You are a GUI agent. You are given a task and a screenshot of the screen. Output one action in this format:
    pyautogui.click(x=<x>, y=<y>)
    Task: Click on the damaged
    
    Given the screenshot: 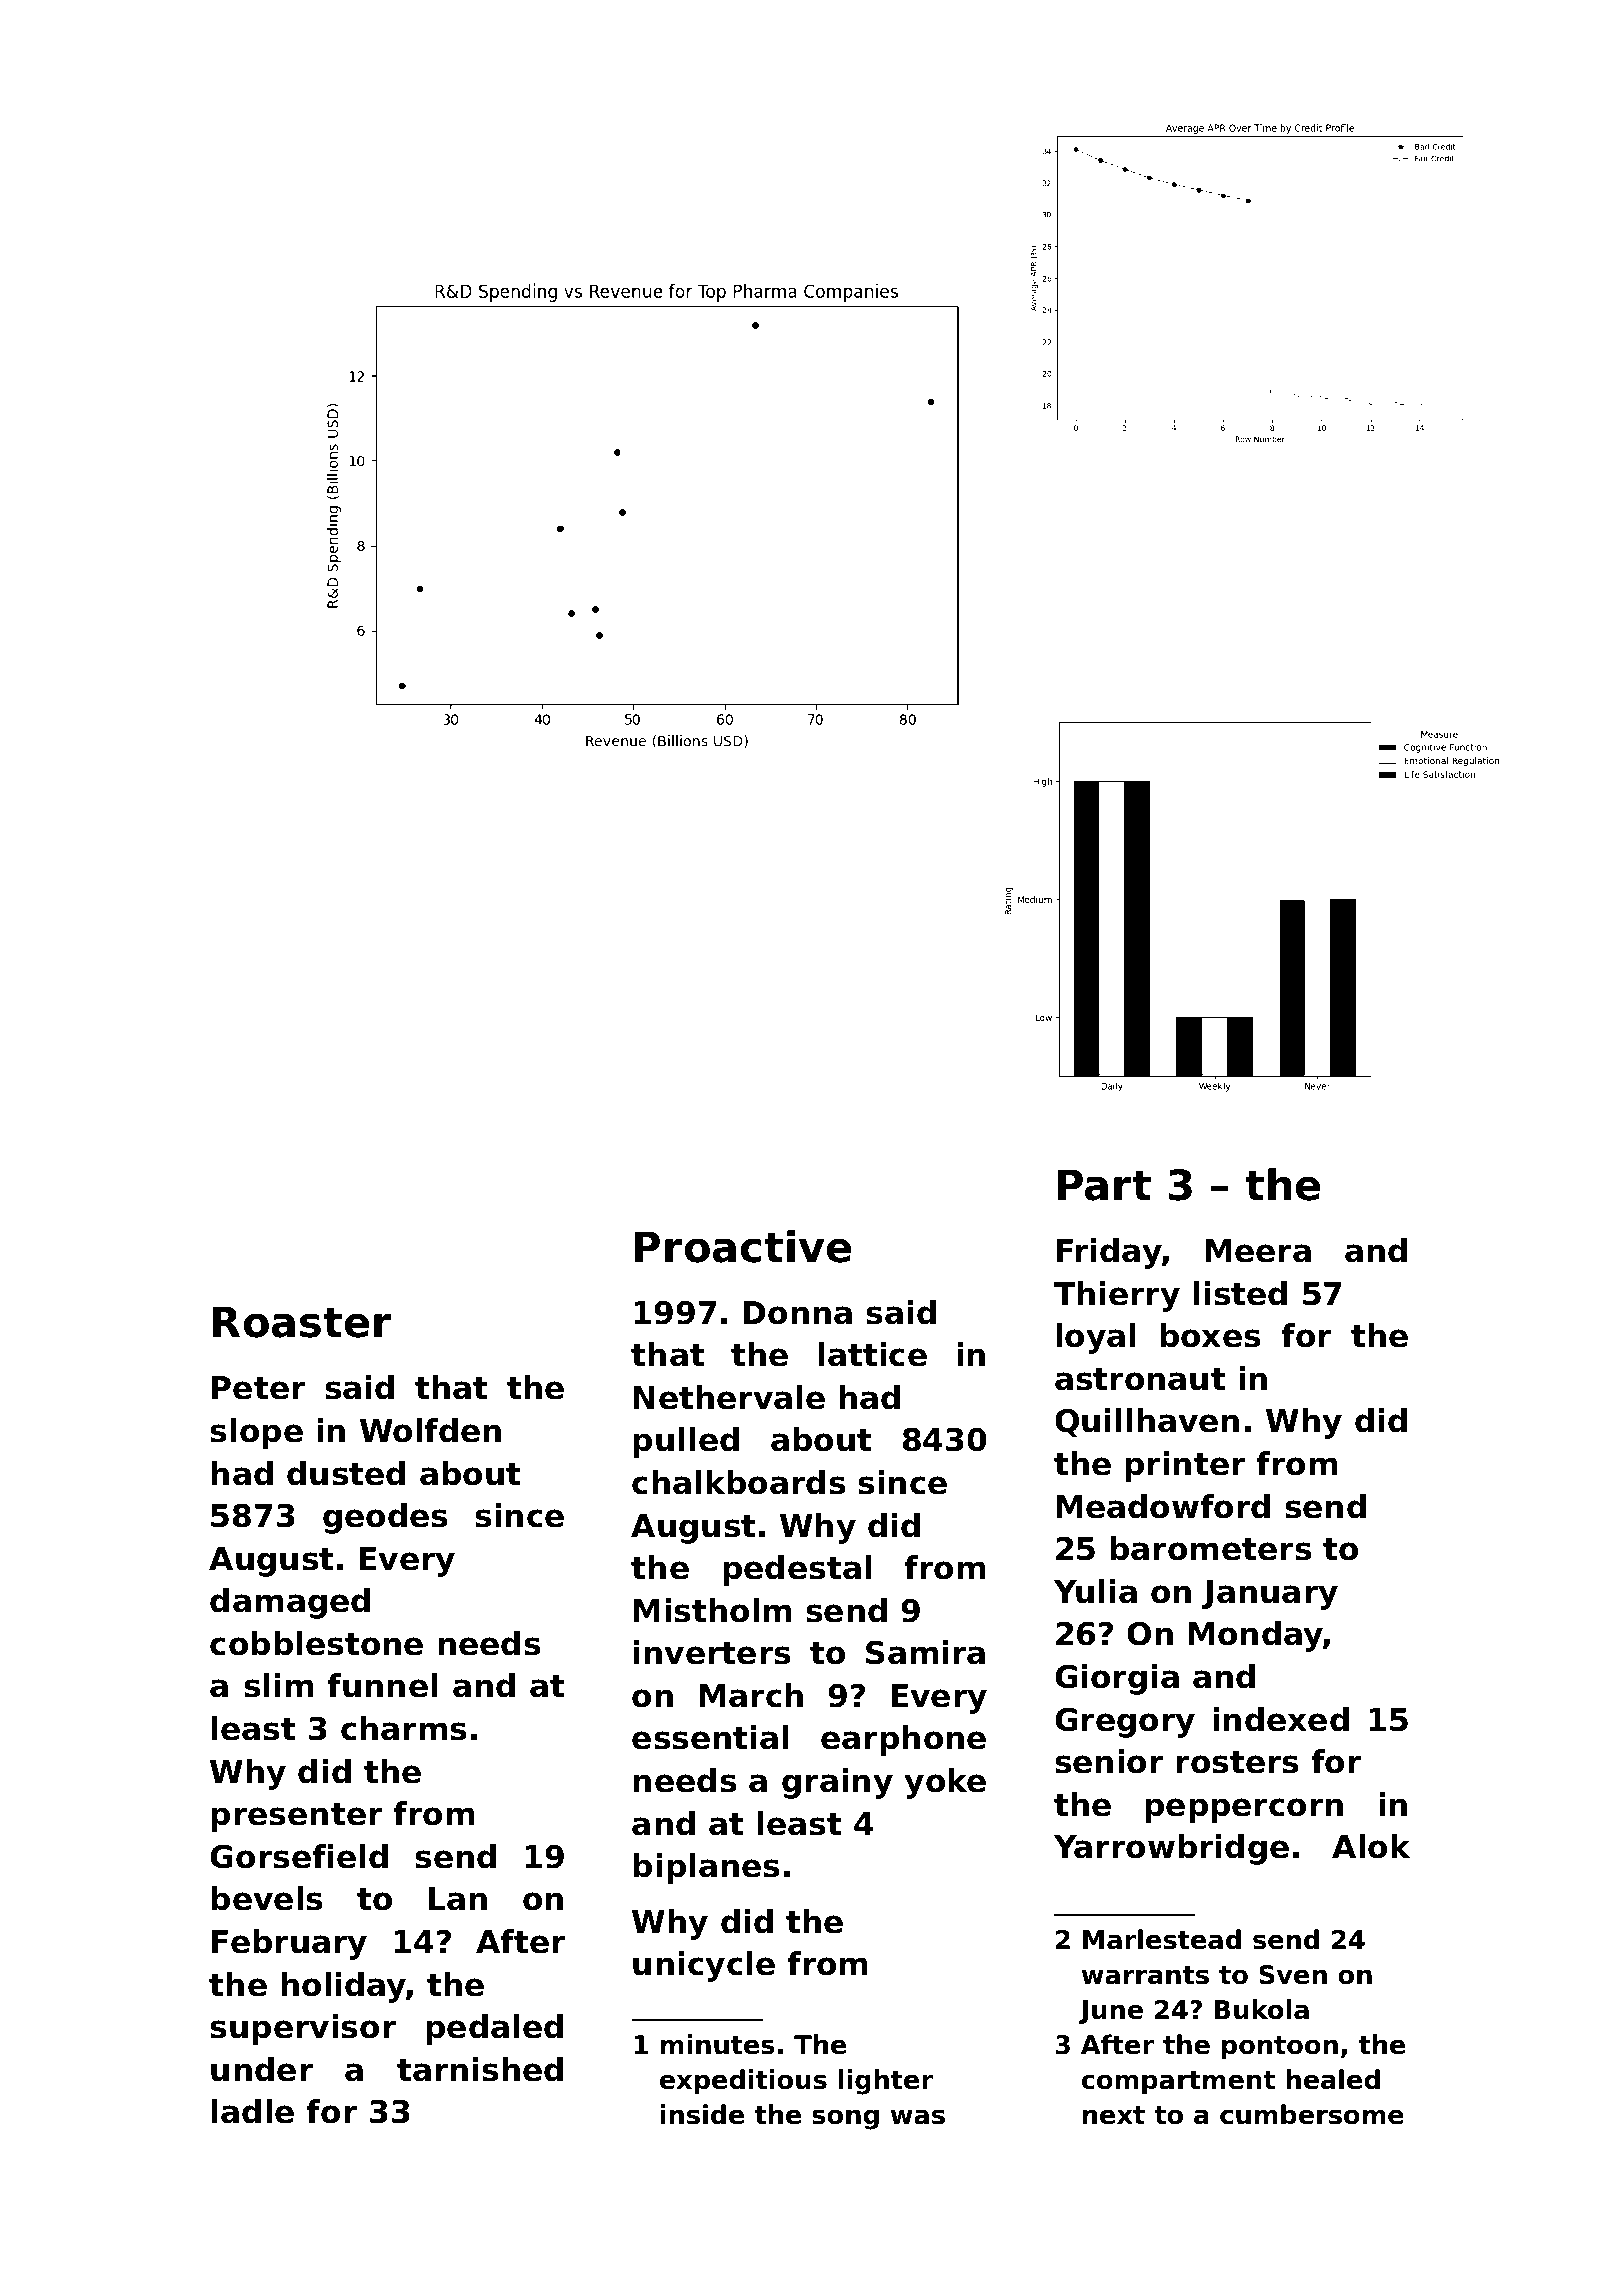 What is the action you would take?
    pyautogui.click(x=290, y=1603)
